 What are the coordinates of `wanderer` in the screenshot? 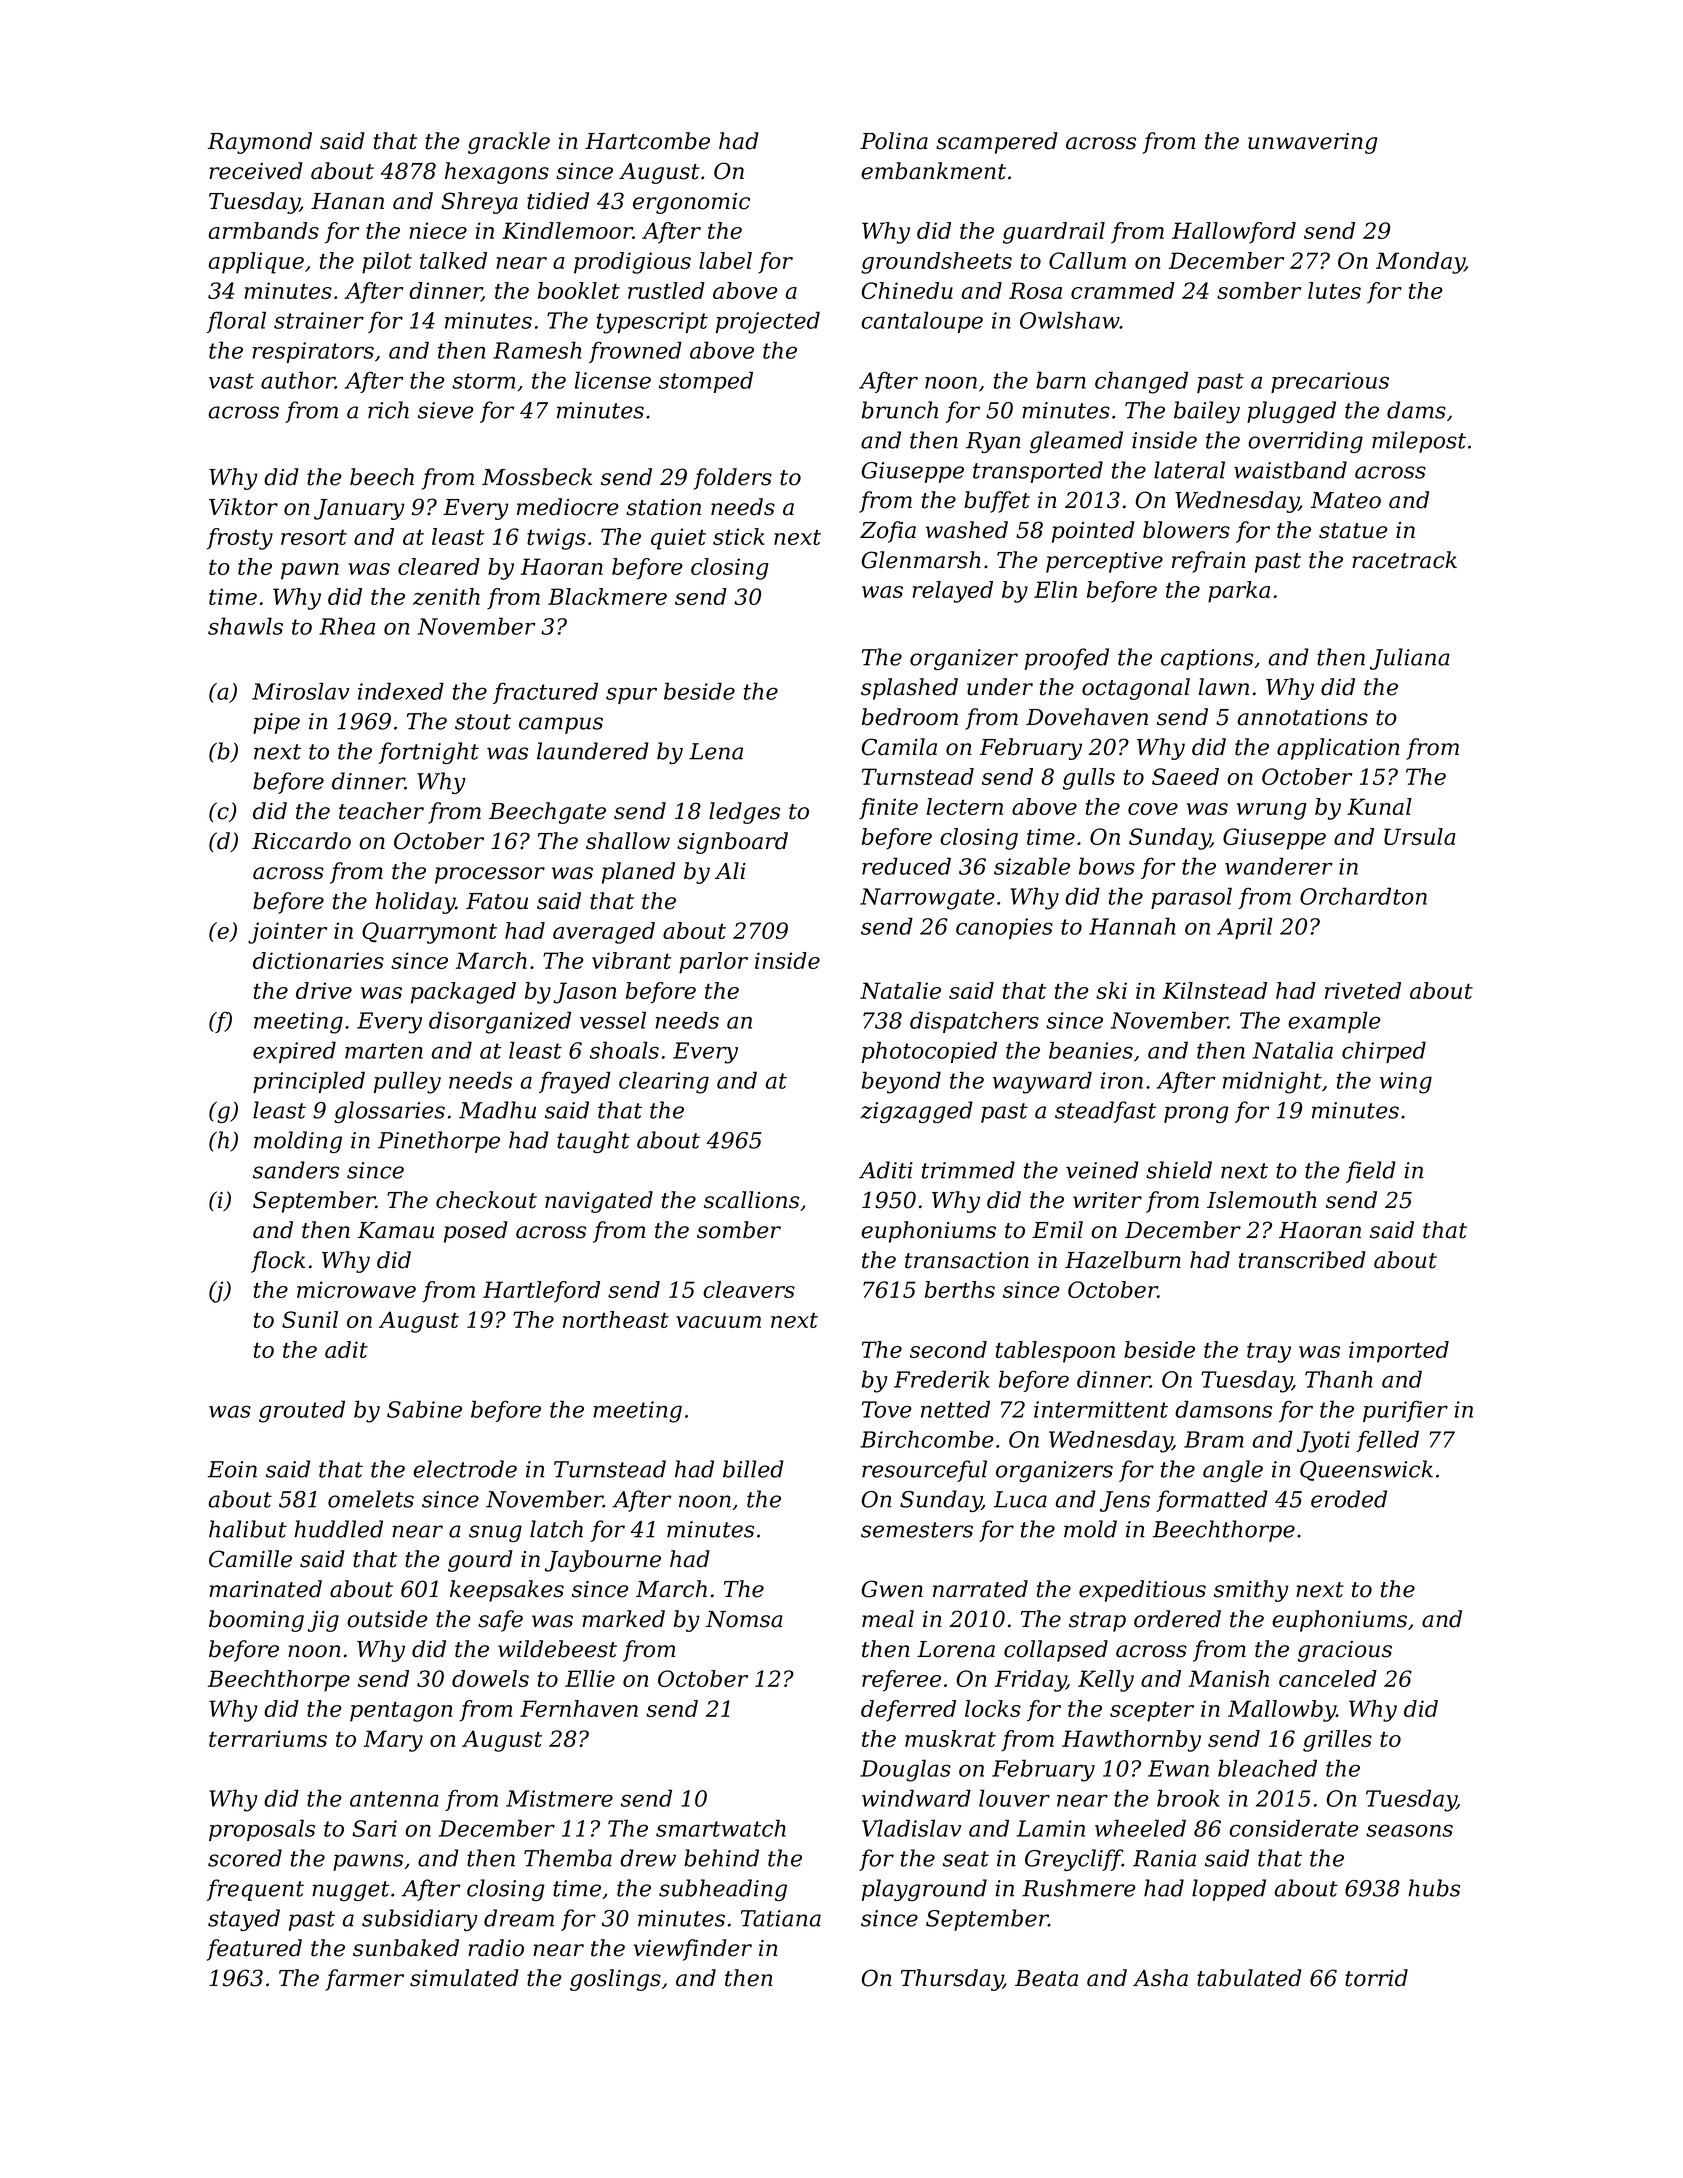 It's located at (1279, 866).
